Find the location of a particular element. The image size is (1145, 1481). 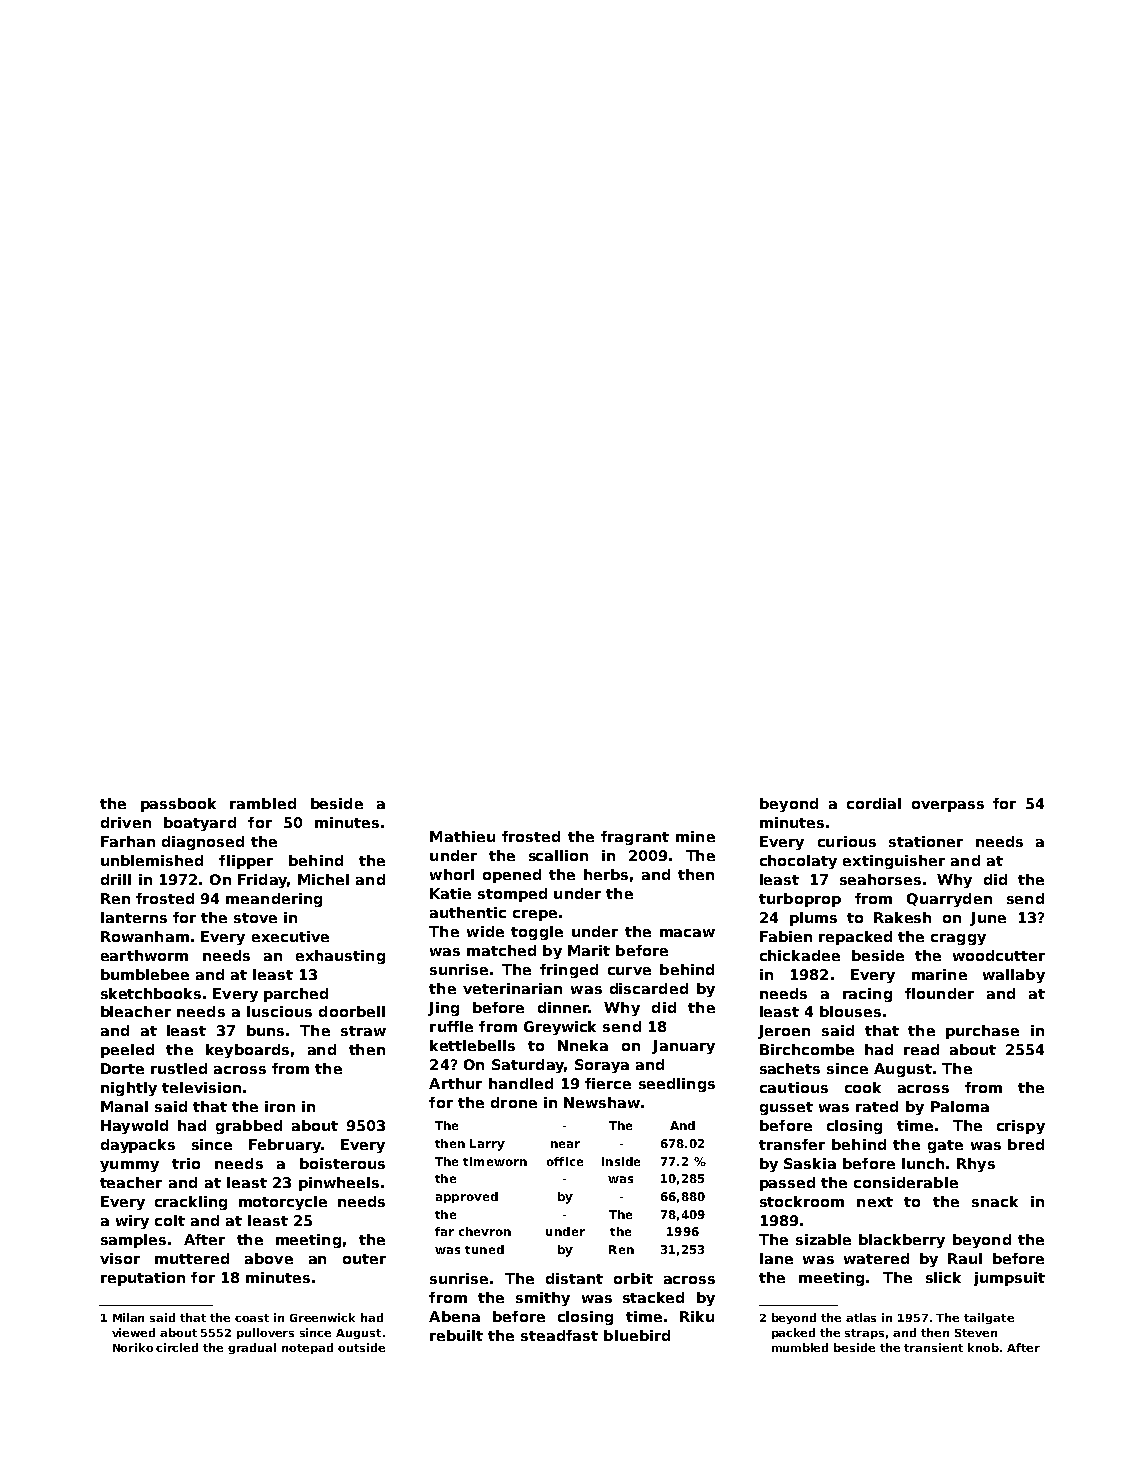

Soraya is located at coordinates (602, 1066).
